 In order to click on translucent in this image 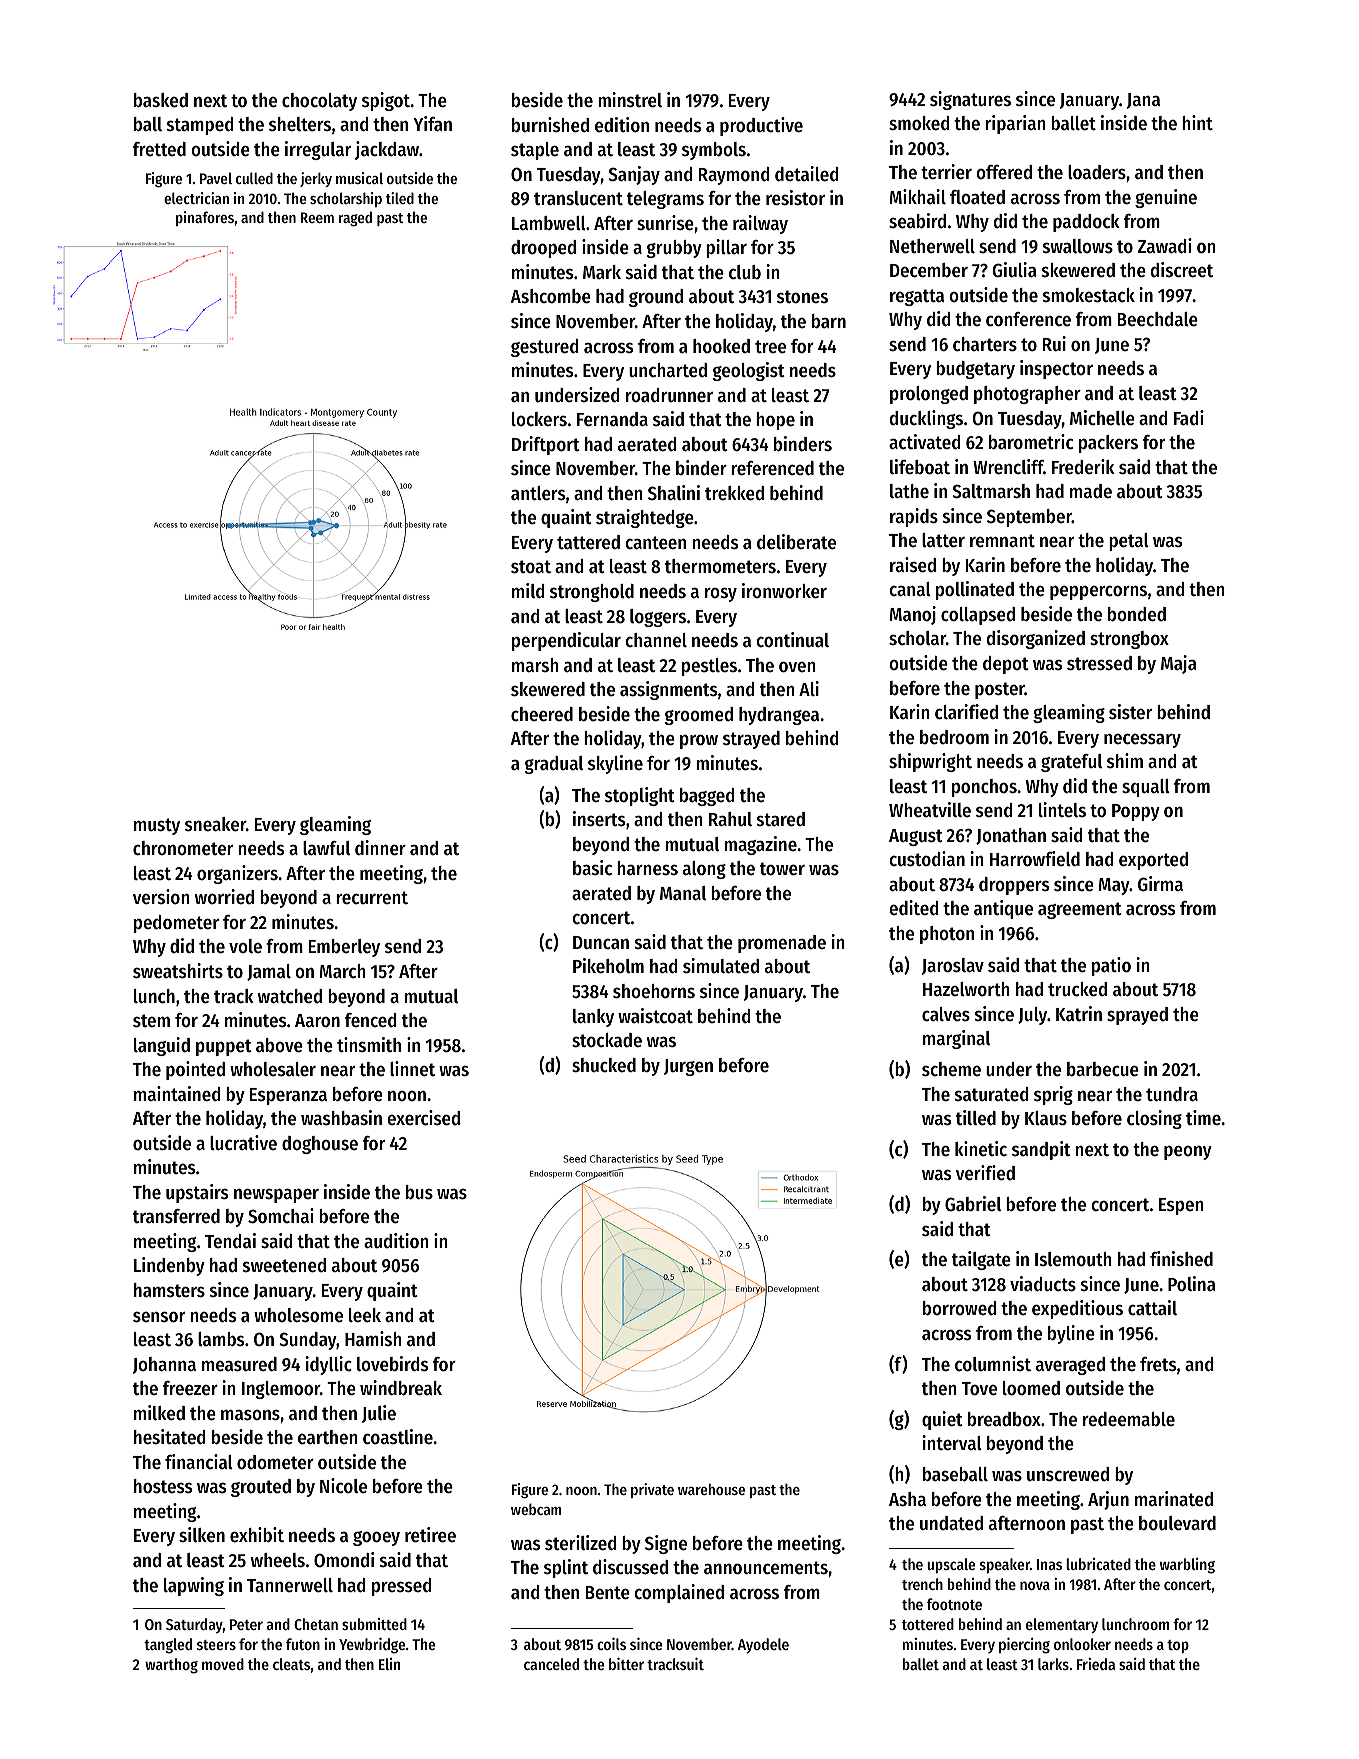, I will do `click(578, 198)`.
